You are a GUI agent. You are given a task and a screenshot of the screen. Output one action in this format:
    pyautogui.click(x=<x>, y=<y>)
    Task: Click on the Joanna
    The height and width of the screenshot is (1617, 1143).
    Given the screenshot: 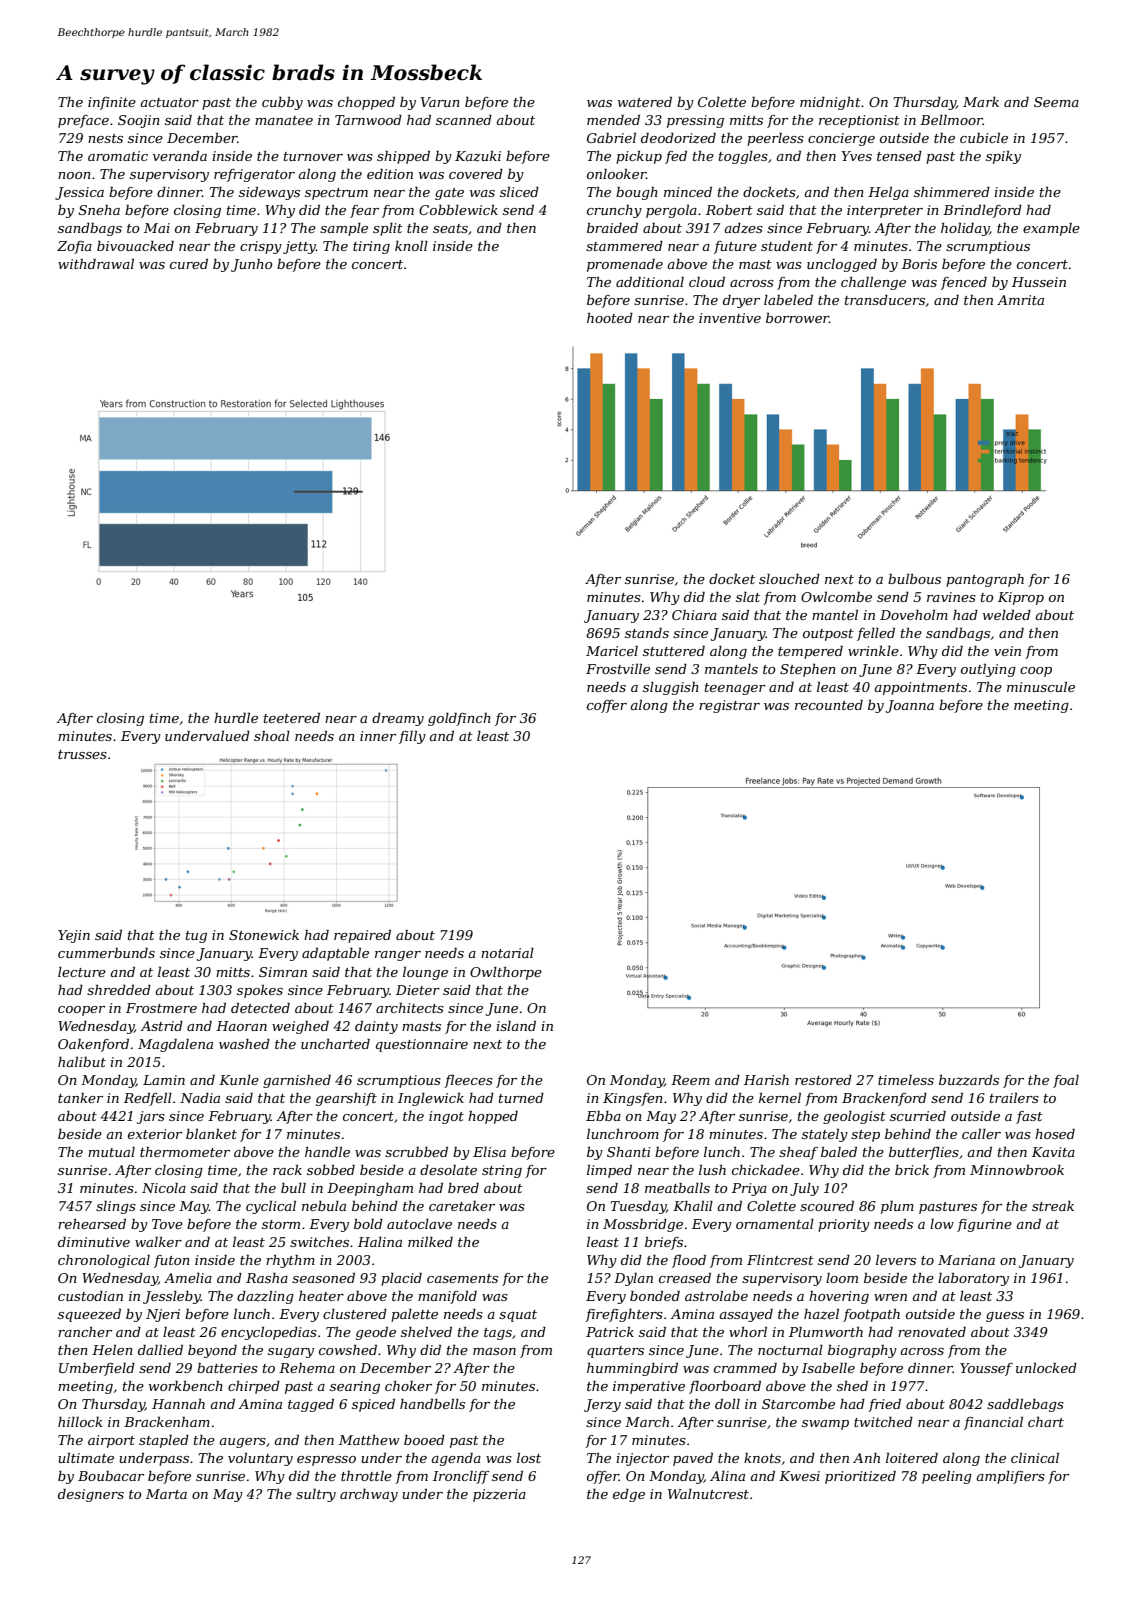 What is the action you would take?
    pyautogui.click(x=910, y=706)
